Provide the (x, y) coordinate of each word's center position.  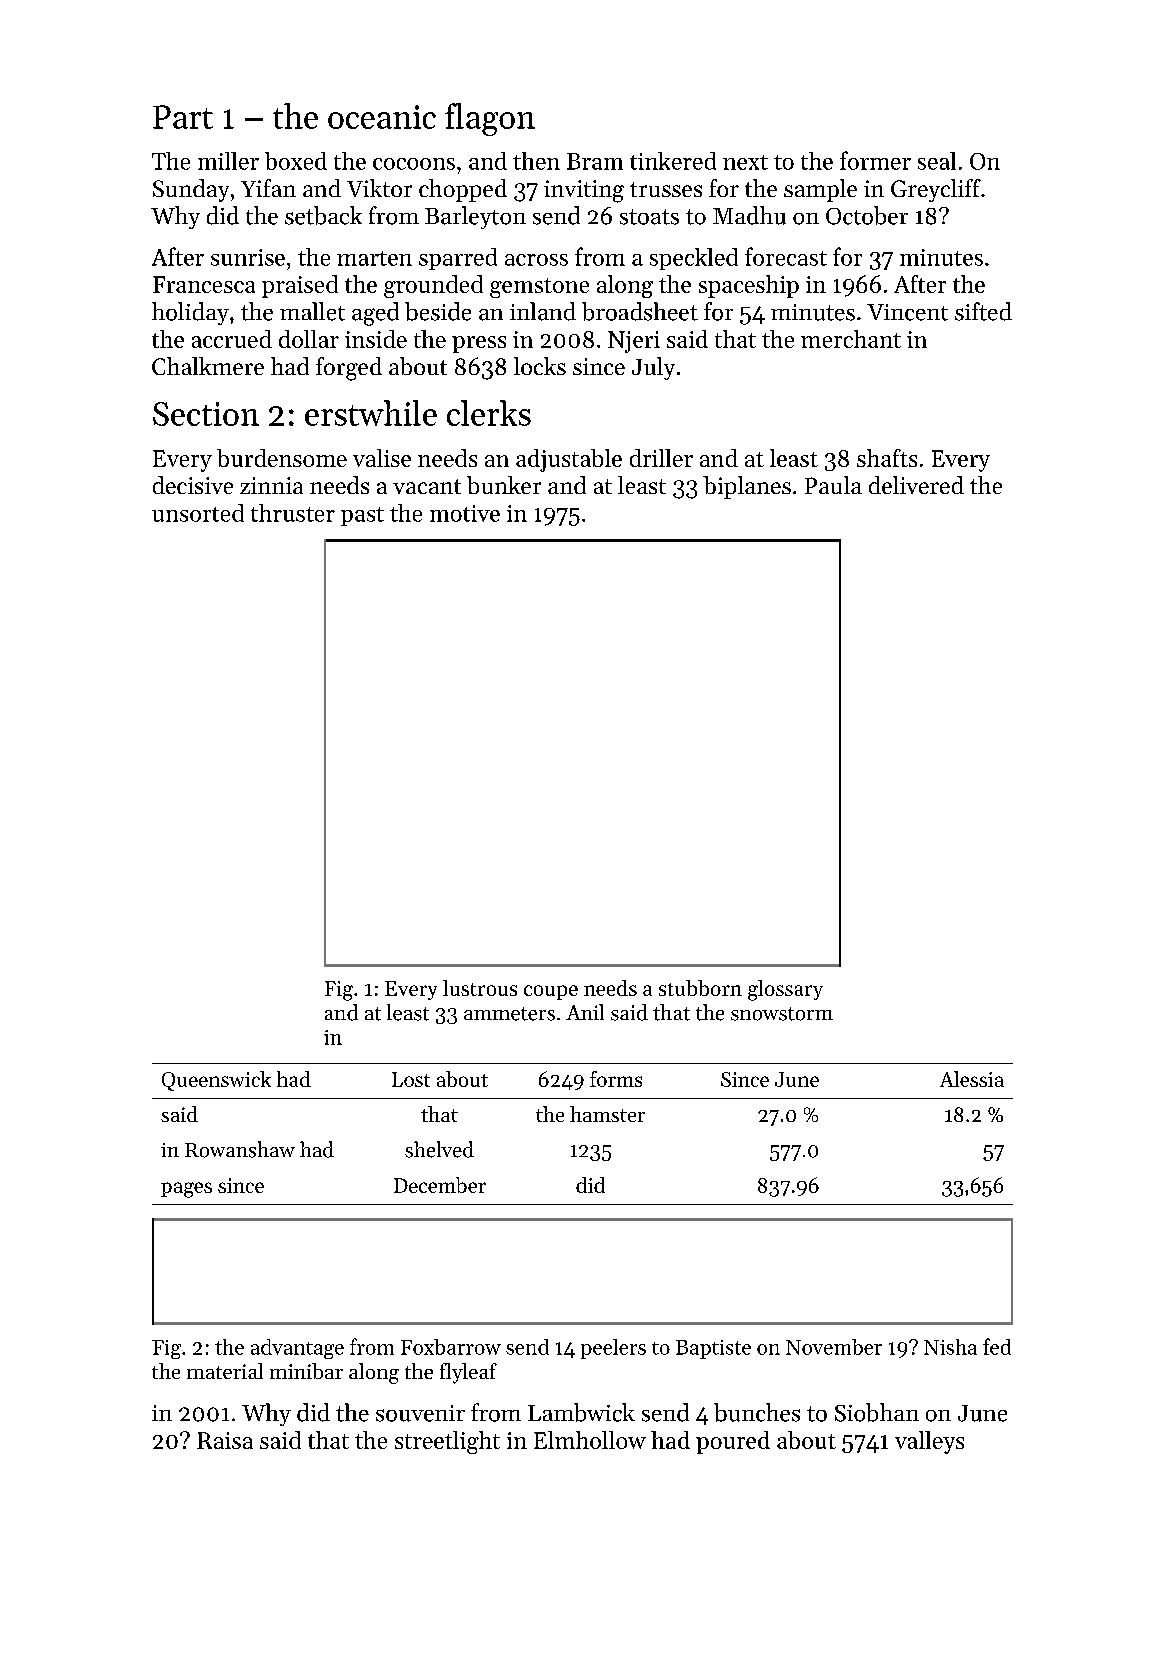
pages (186, 1190)
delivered (916, 485)
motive (465, 513)
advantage (297, 1349)
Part (183, 117)
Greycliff (936, 190)
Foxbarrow (451, 1347)
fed (997, 1346)
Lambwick (581, 1412)
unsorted (198, 513)
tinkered (673, 161)
